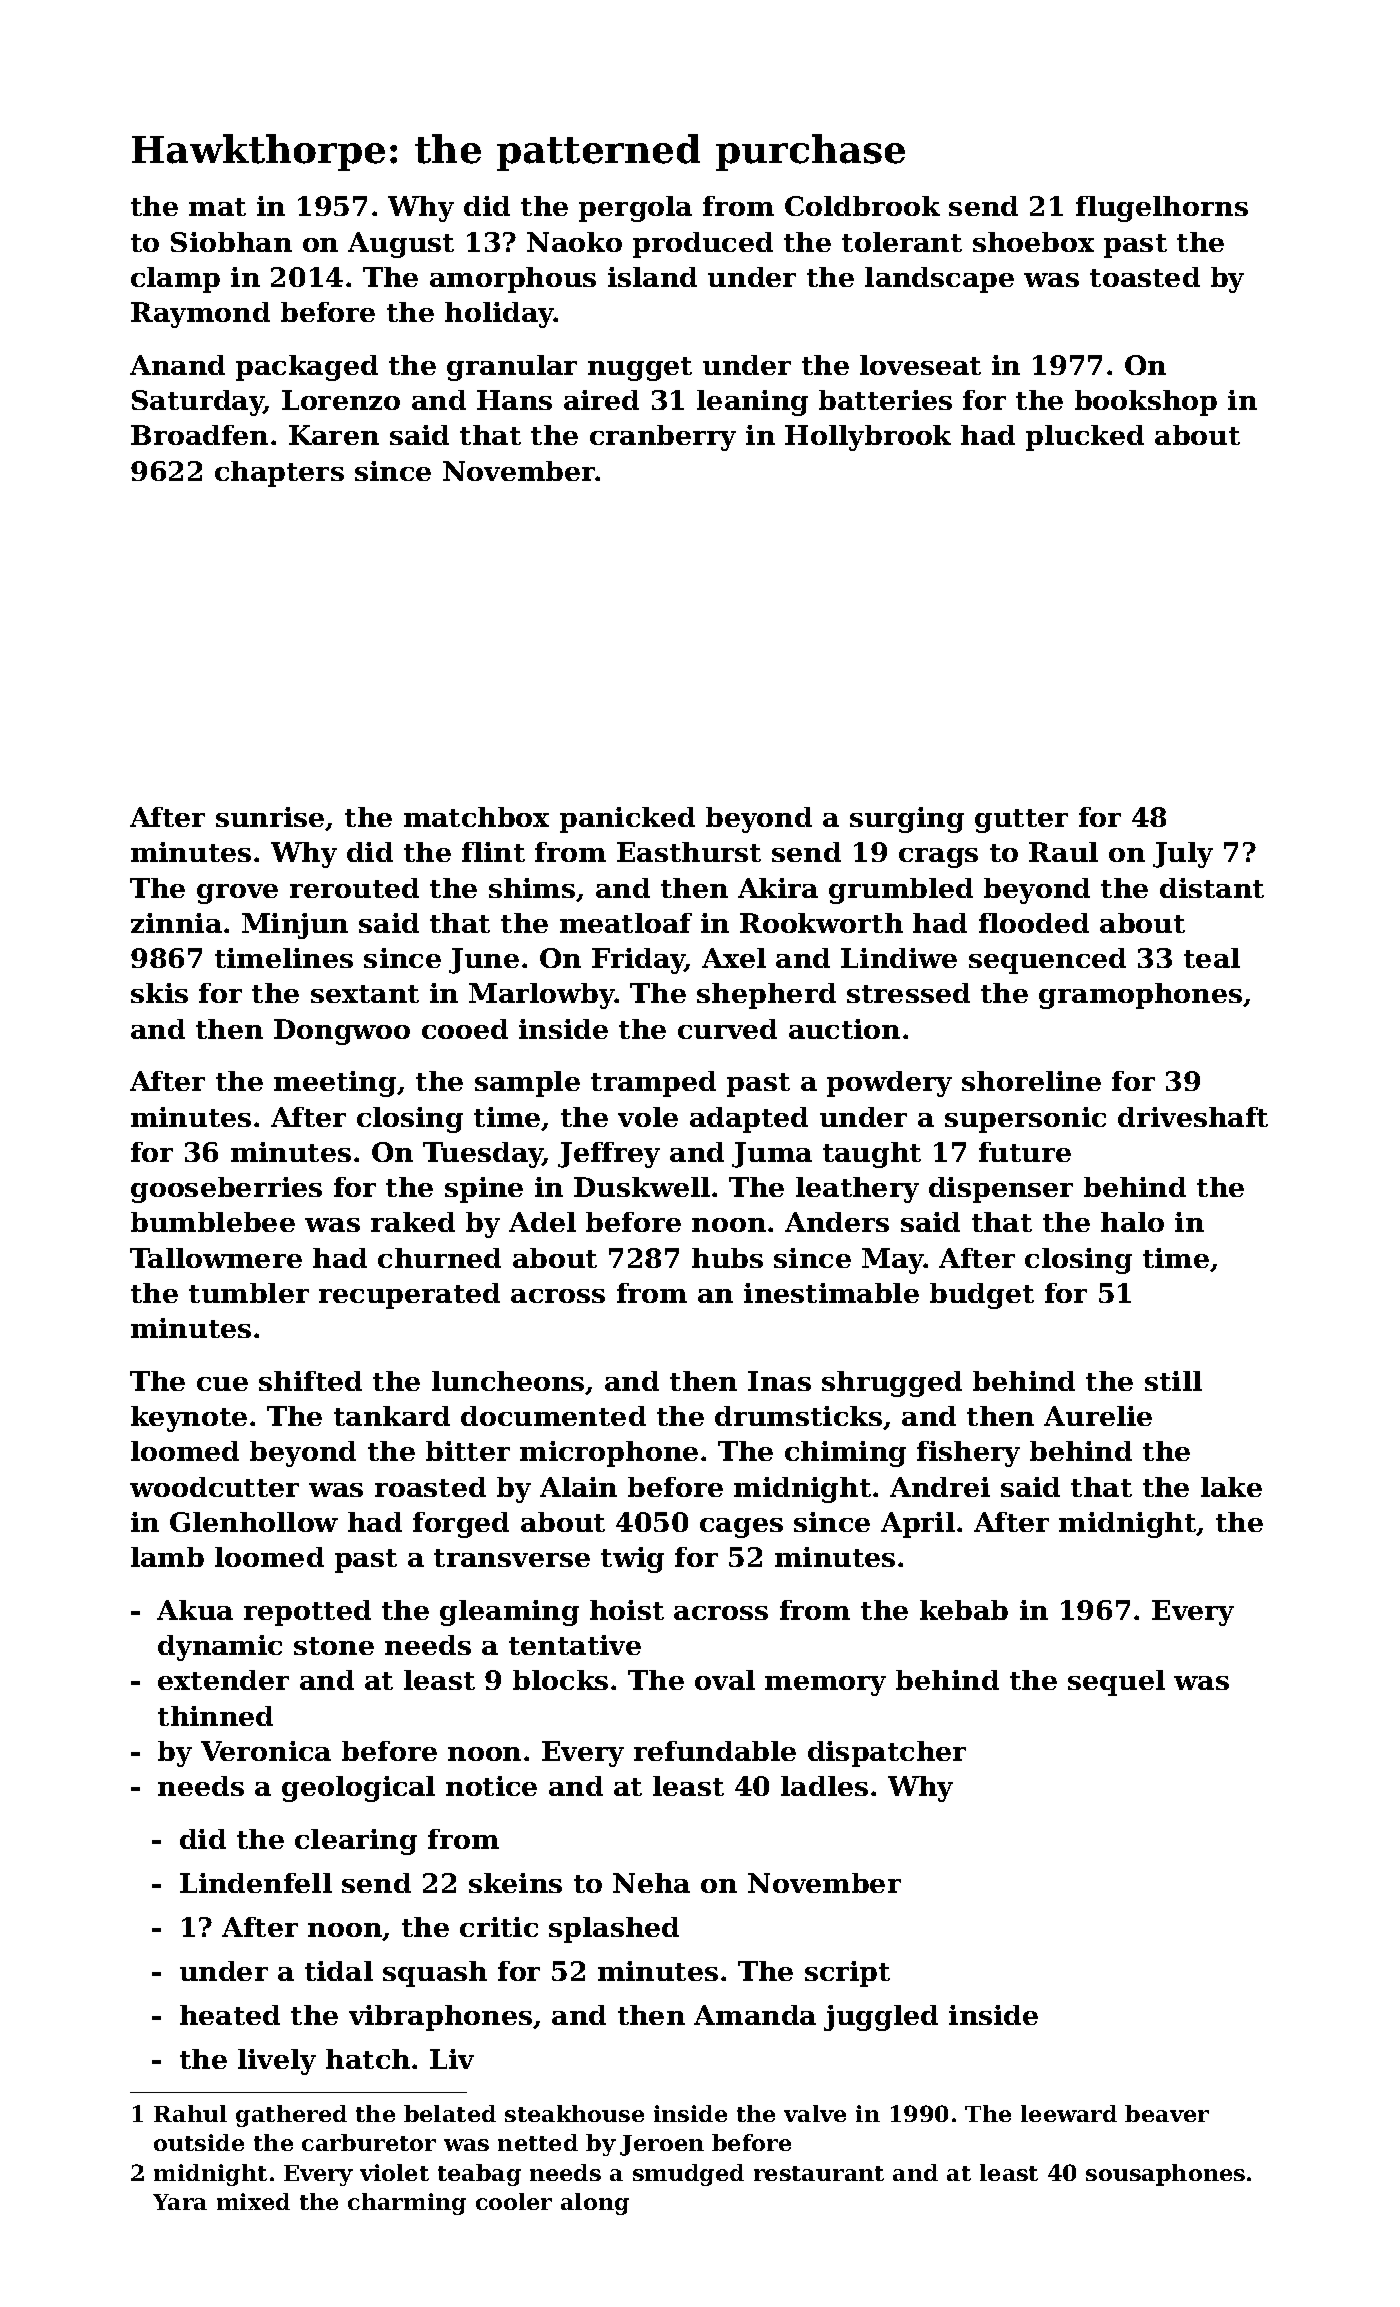  Describe the element at coordinates (176, 923) in the document. I see `zinnia` at that location.
